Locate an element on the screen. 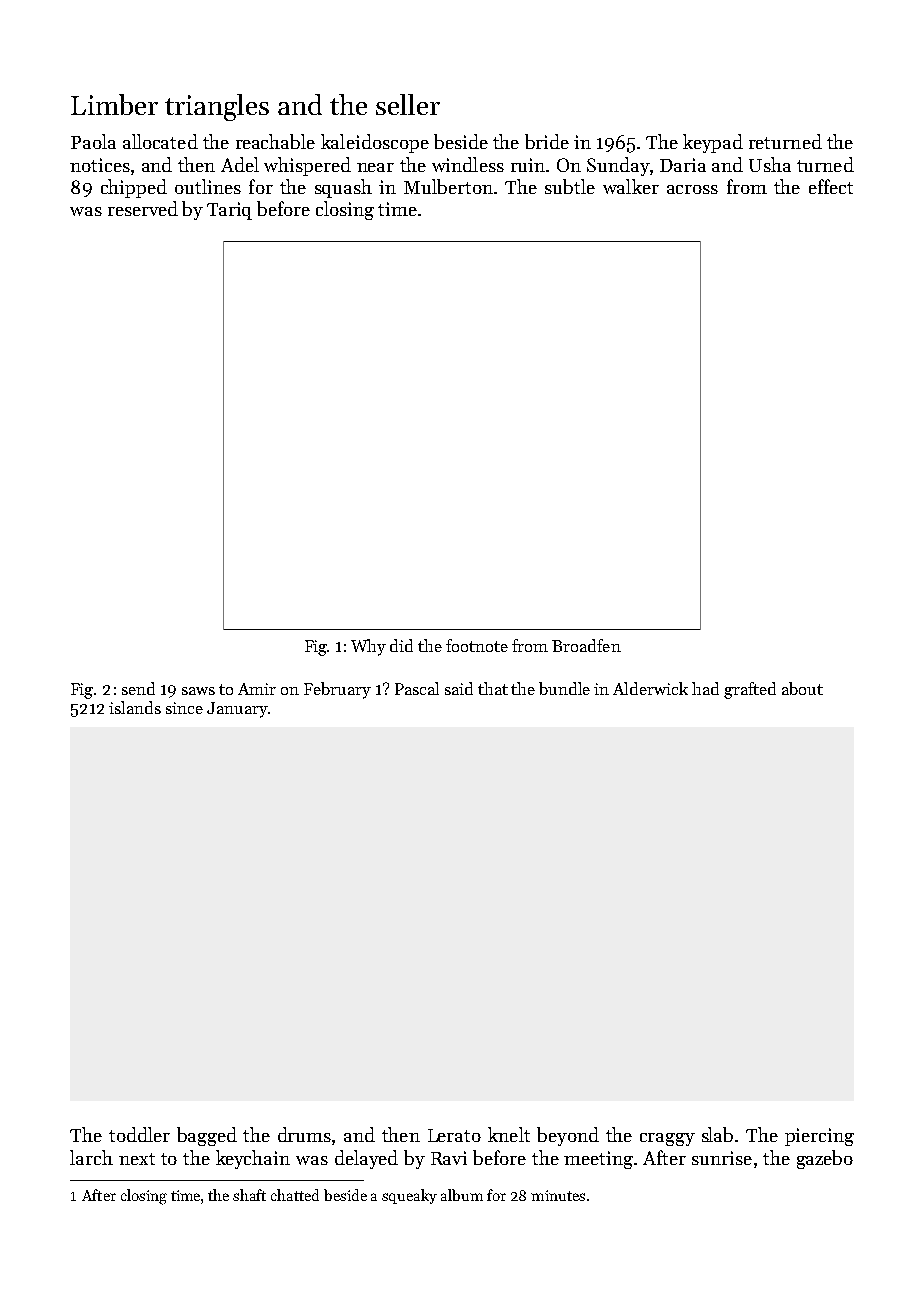 This screenshot has width=924, height=1308. Mulberton is located at coordinates (448, 186).
